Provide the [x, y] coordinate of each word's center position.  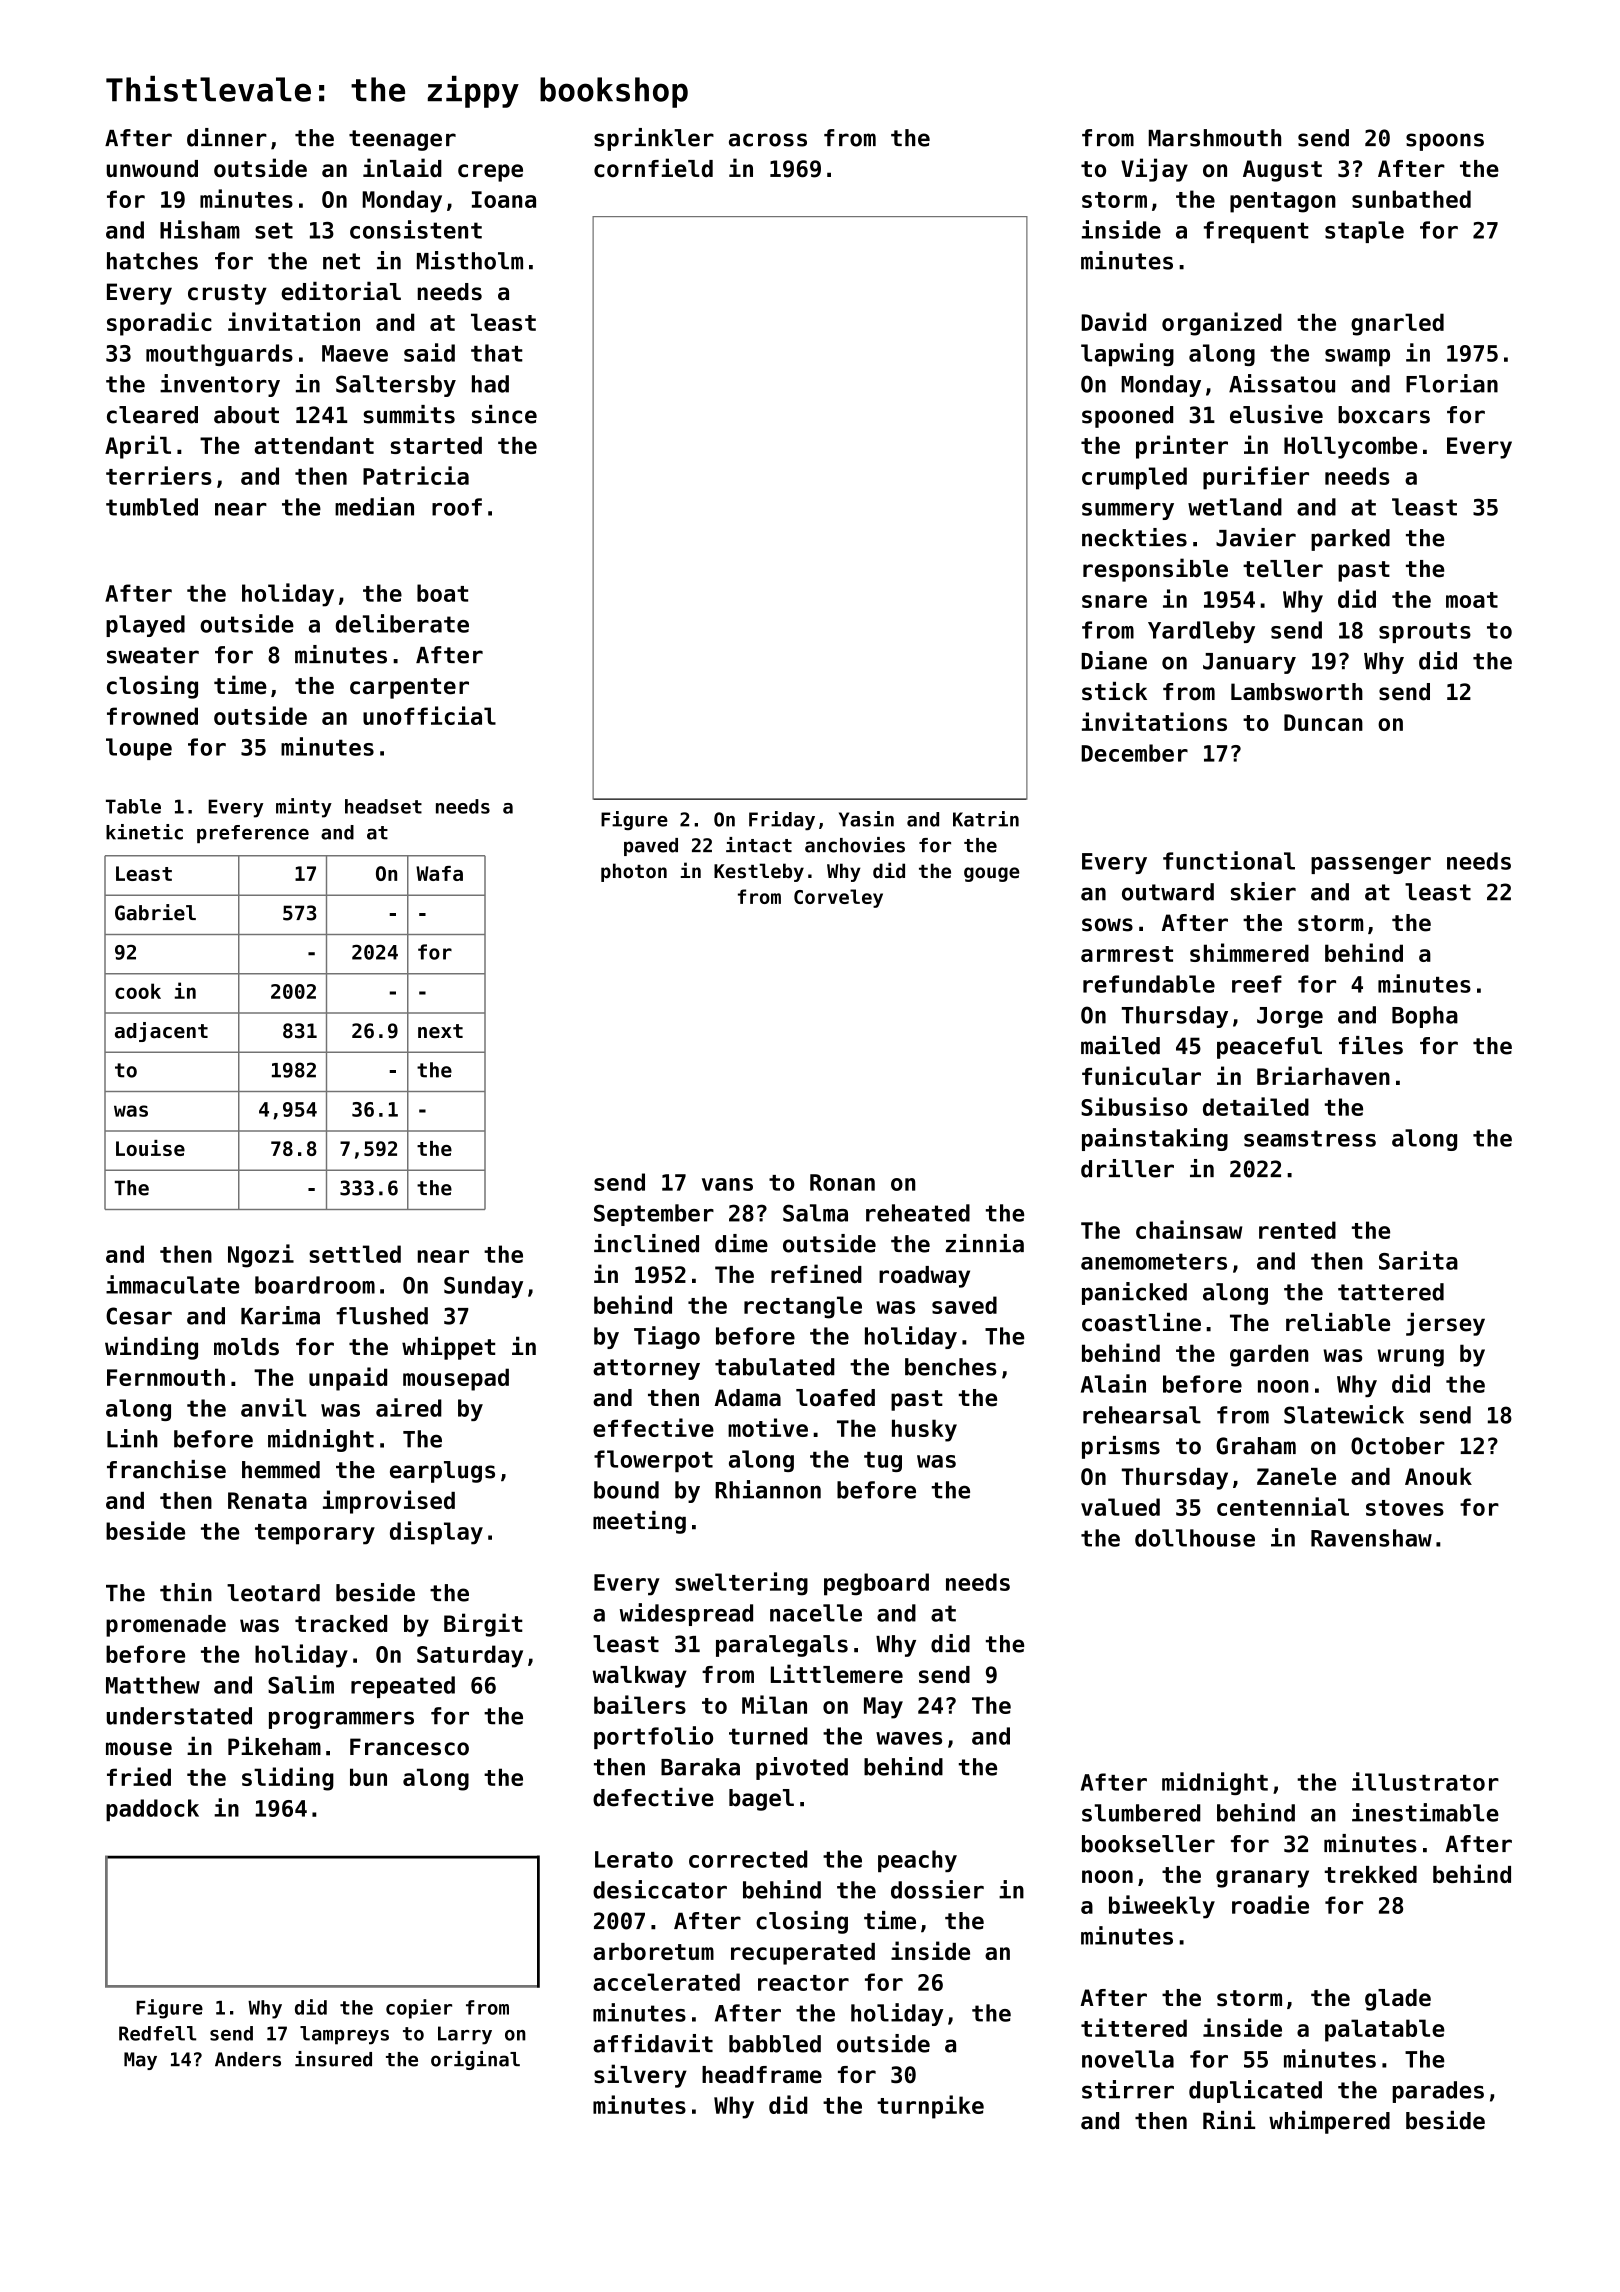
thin [186, 1592]
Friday [782, 820]
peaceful [1269, 1048]
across [768, 140]
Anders [248, 2059]
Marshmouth [1215, 138]
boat [442, 593]
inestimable [1425, 1812]
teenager [402, 140]
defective [653, 1797]
